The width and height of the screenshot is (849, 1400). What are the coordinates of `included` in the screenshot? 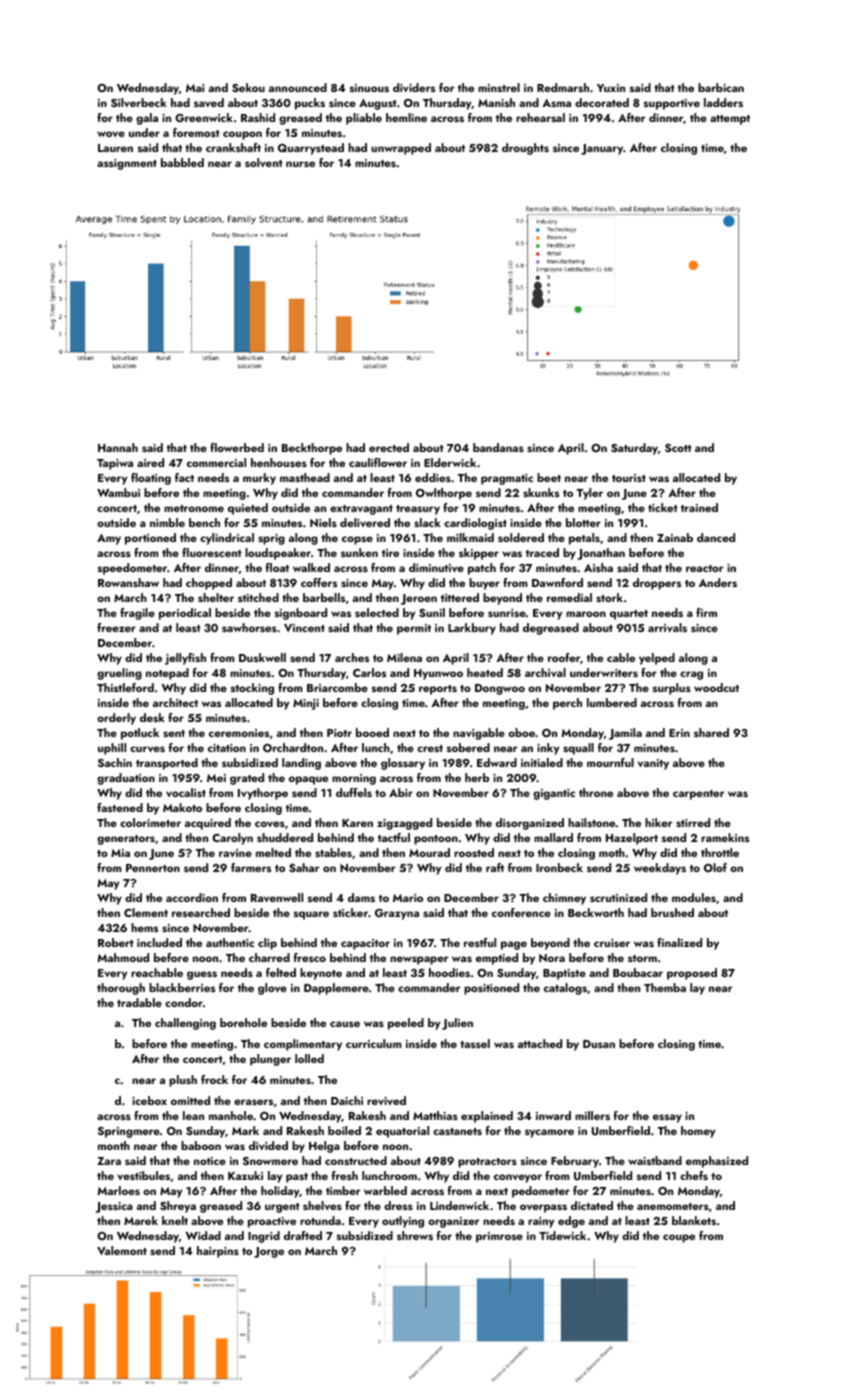 It's located at (159, 942).
